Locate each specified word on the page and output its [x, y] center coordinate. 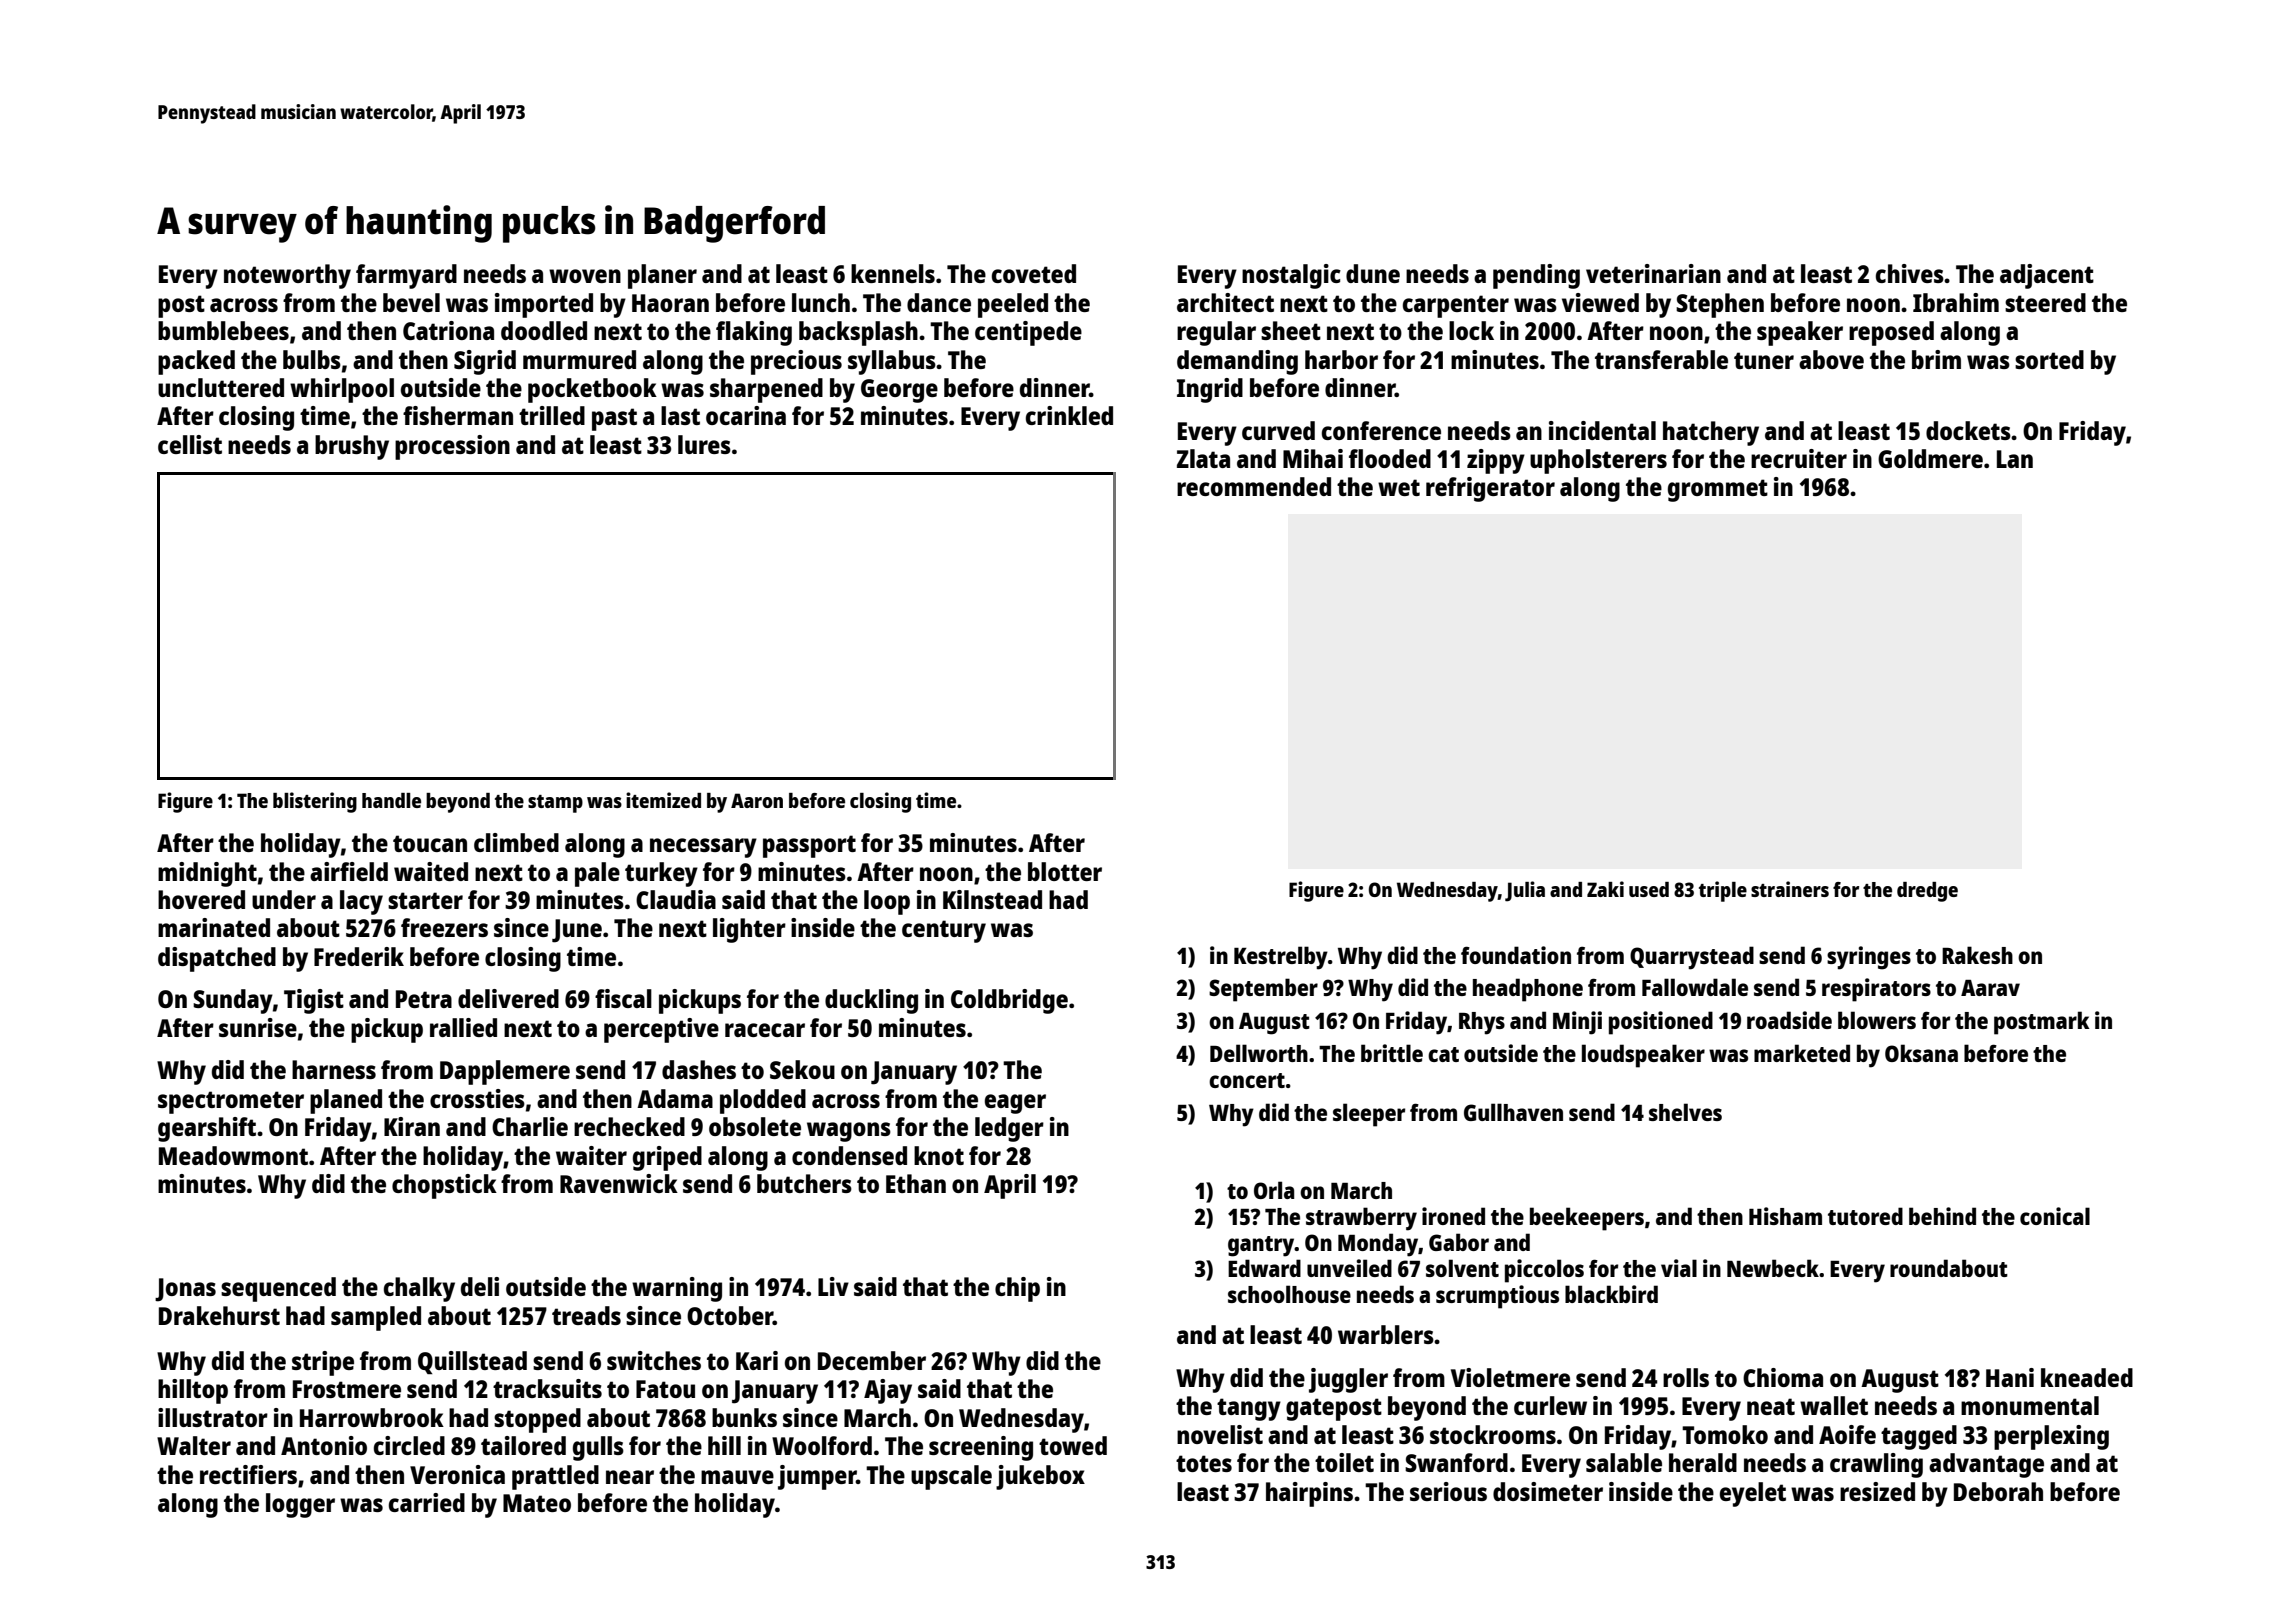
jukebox [1040, 1477]
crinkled [1069, 415]
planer [662, 276]
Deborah [1998, 1491]
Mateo [537, 1503]
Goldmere [1930, 458]
